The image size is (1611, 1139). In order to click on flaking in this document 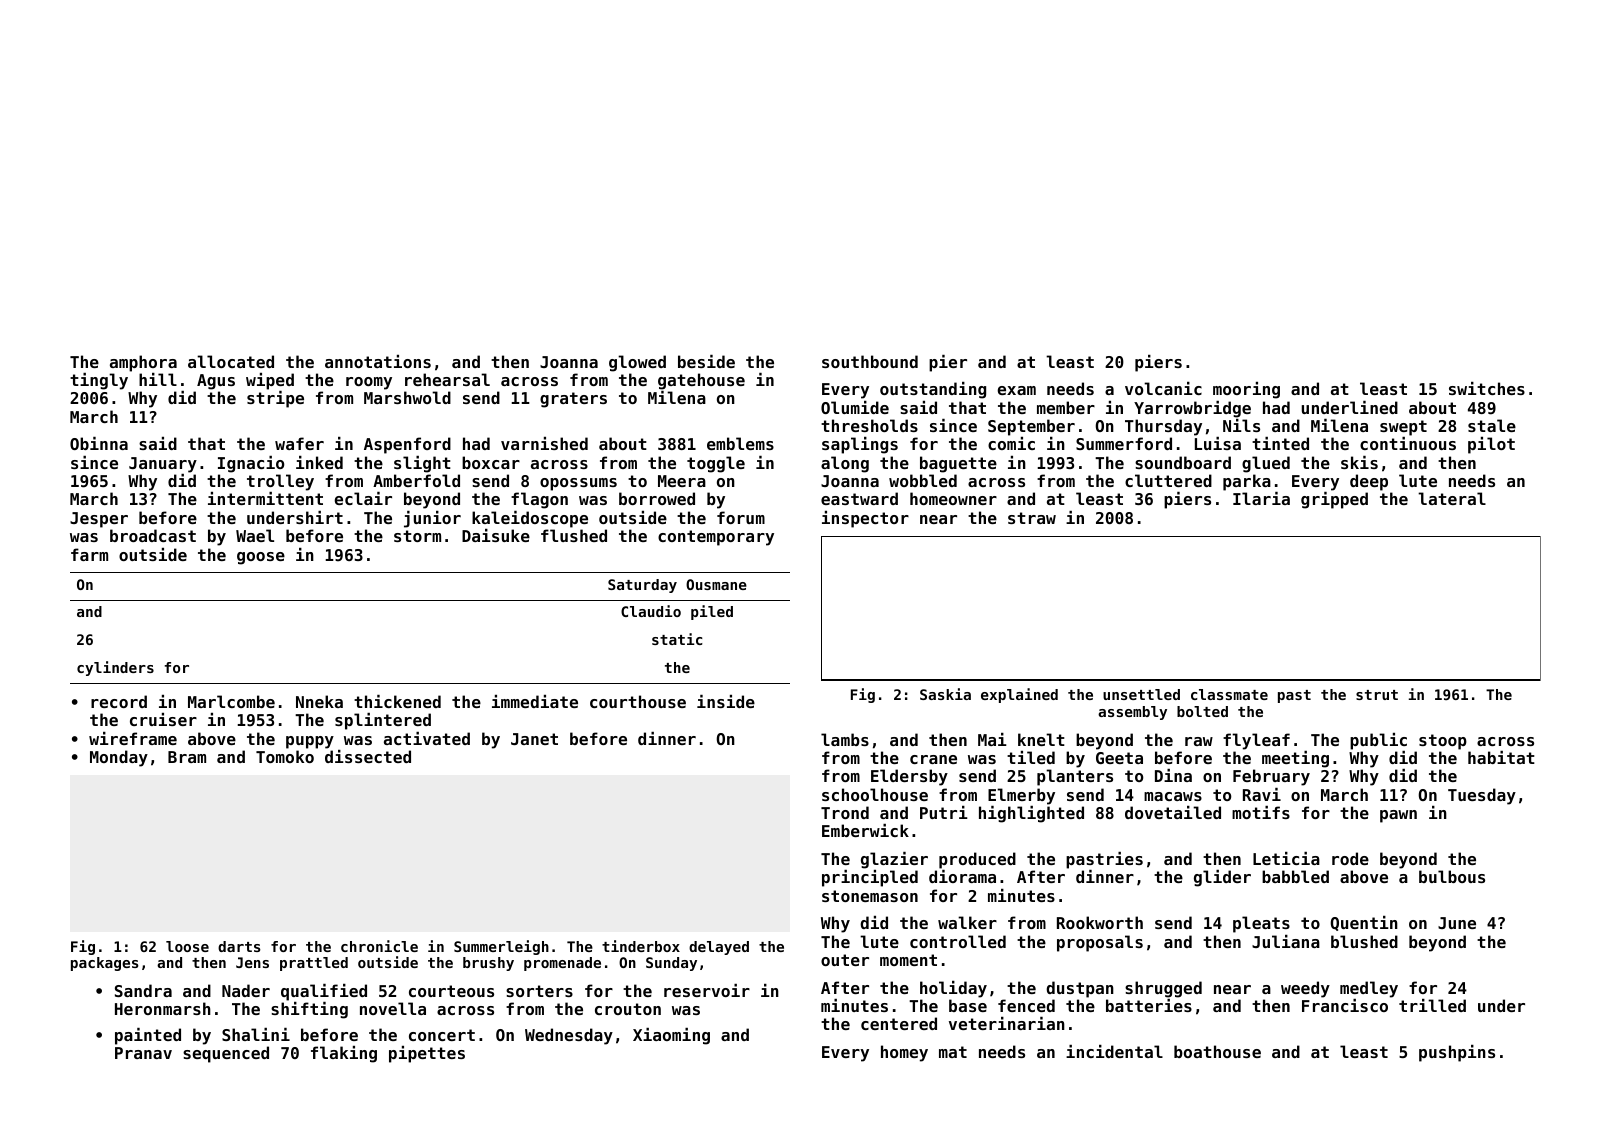, I will do `click(344, 1054)`.
